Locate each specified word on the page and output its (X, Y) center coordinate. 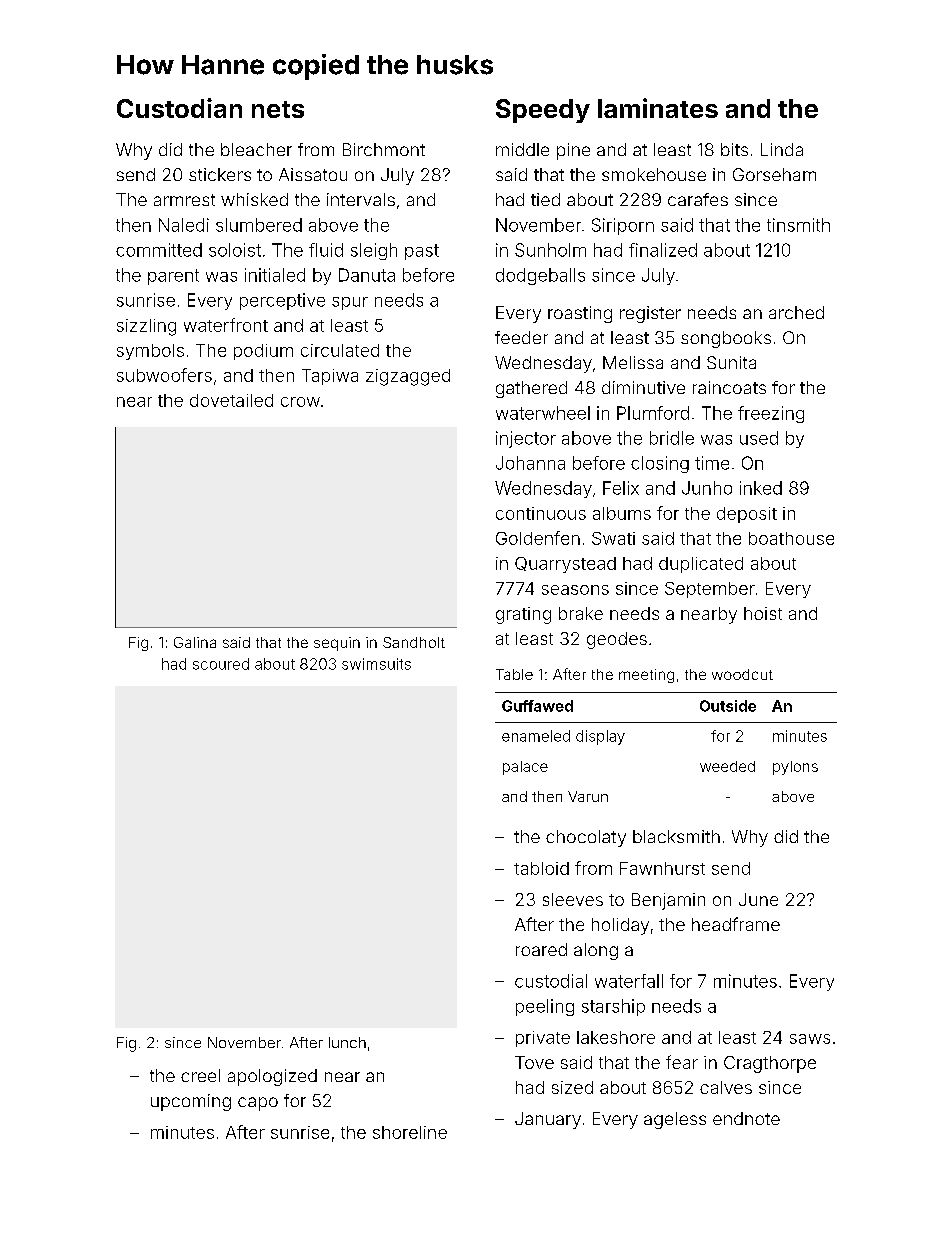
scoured (221, 664)
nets (278, 109)
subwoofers (164, 375)
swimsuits (376, 664)
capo (258, 1104)
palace (525, 768)
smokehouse (654, 174)
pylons (795, 768)
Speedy (543, 111)
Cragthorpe (770, 1064)
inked (761, 488)
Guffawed (537, 706)
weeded (727, 766)
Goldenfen (538, 538)
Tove (534, 1062)
